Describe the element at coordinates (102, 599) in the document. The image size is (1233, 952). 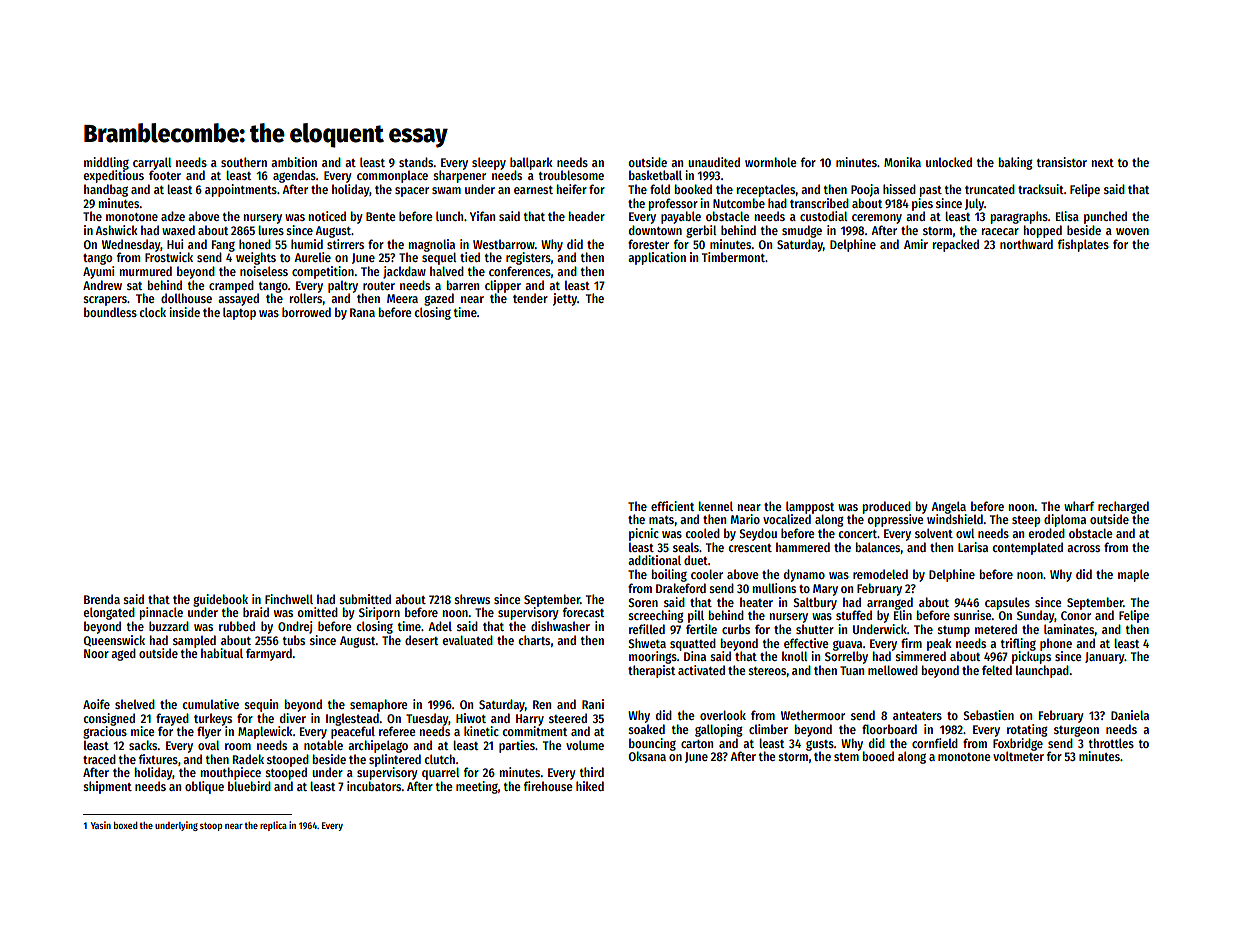
I see `Brenda` at that location.
